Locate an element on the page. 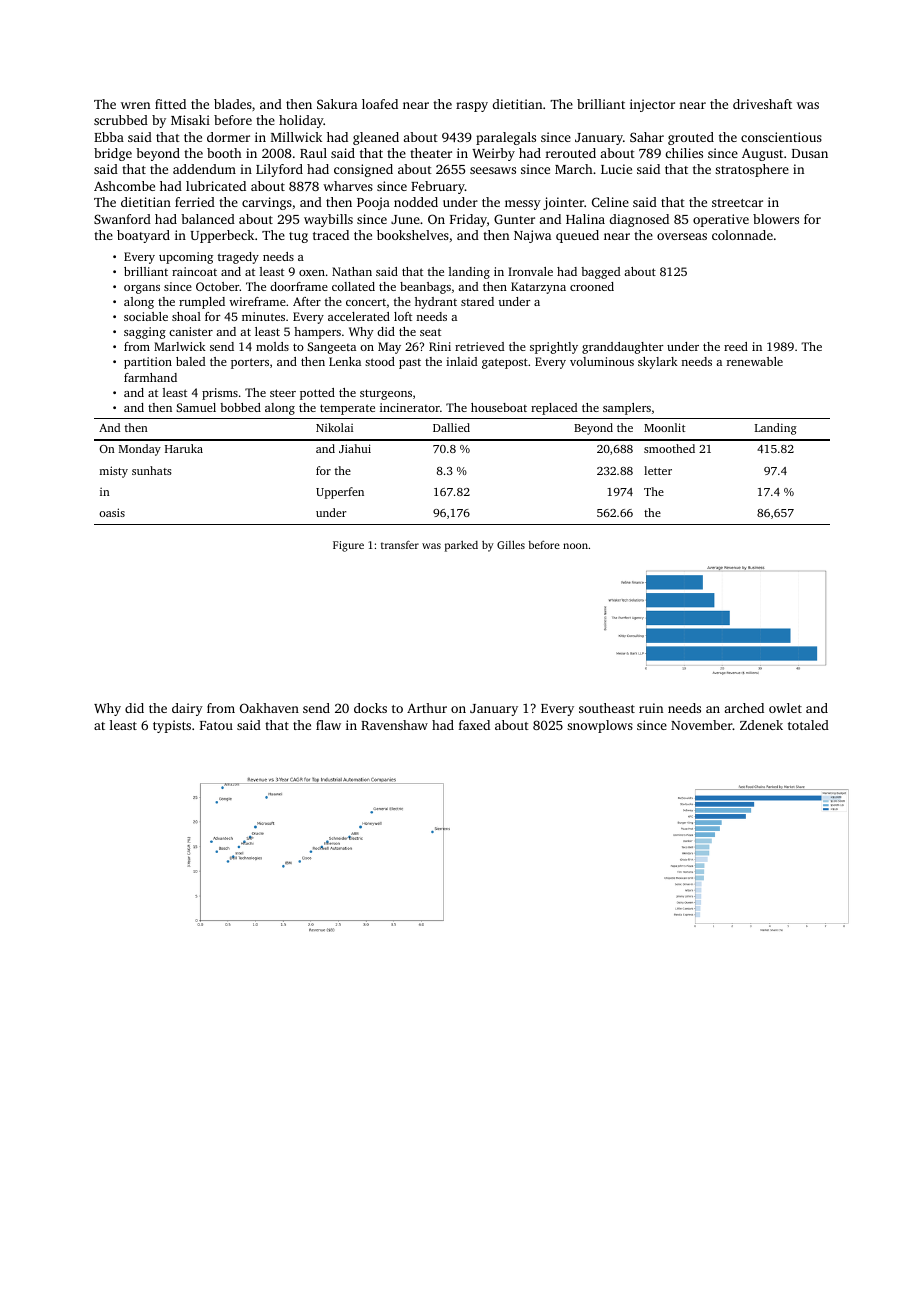 The image size is (924, 1308). raspy is located at coordinates (472, 107).
